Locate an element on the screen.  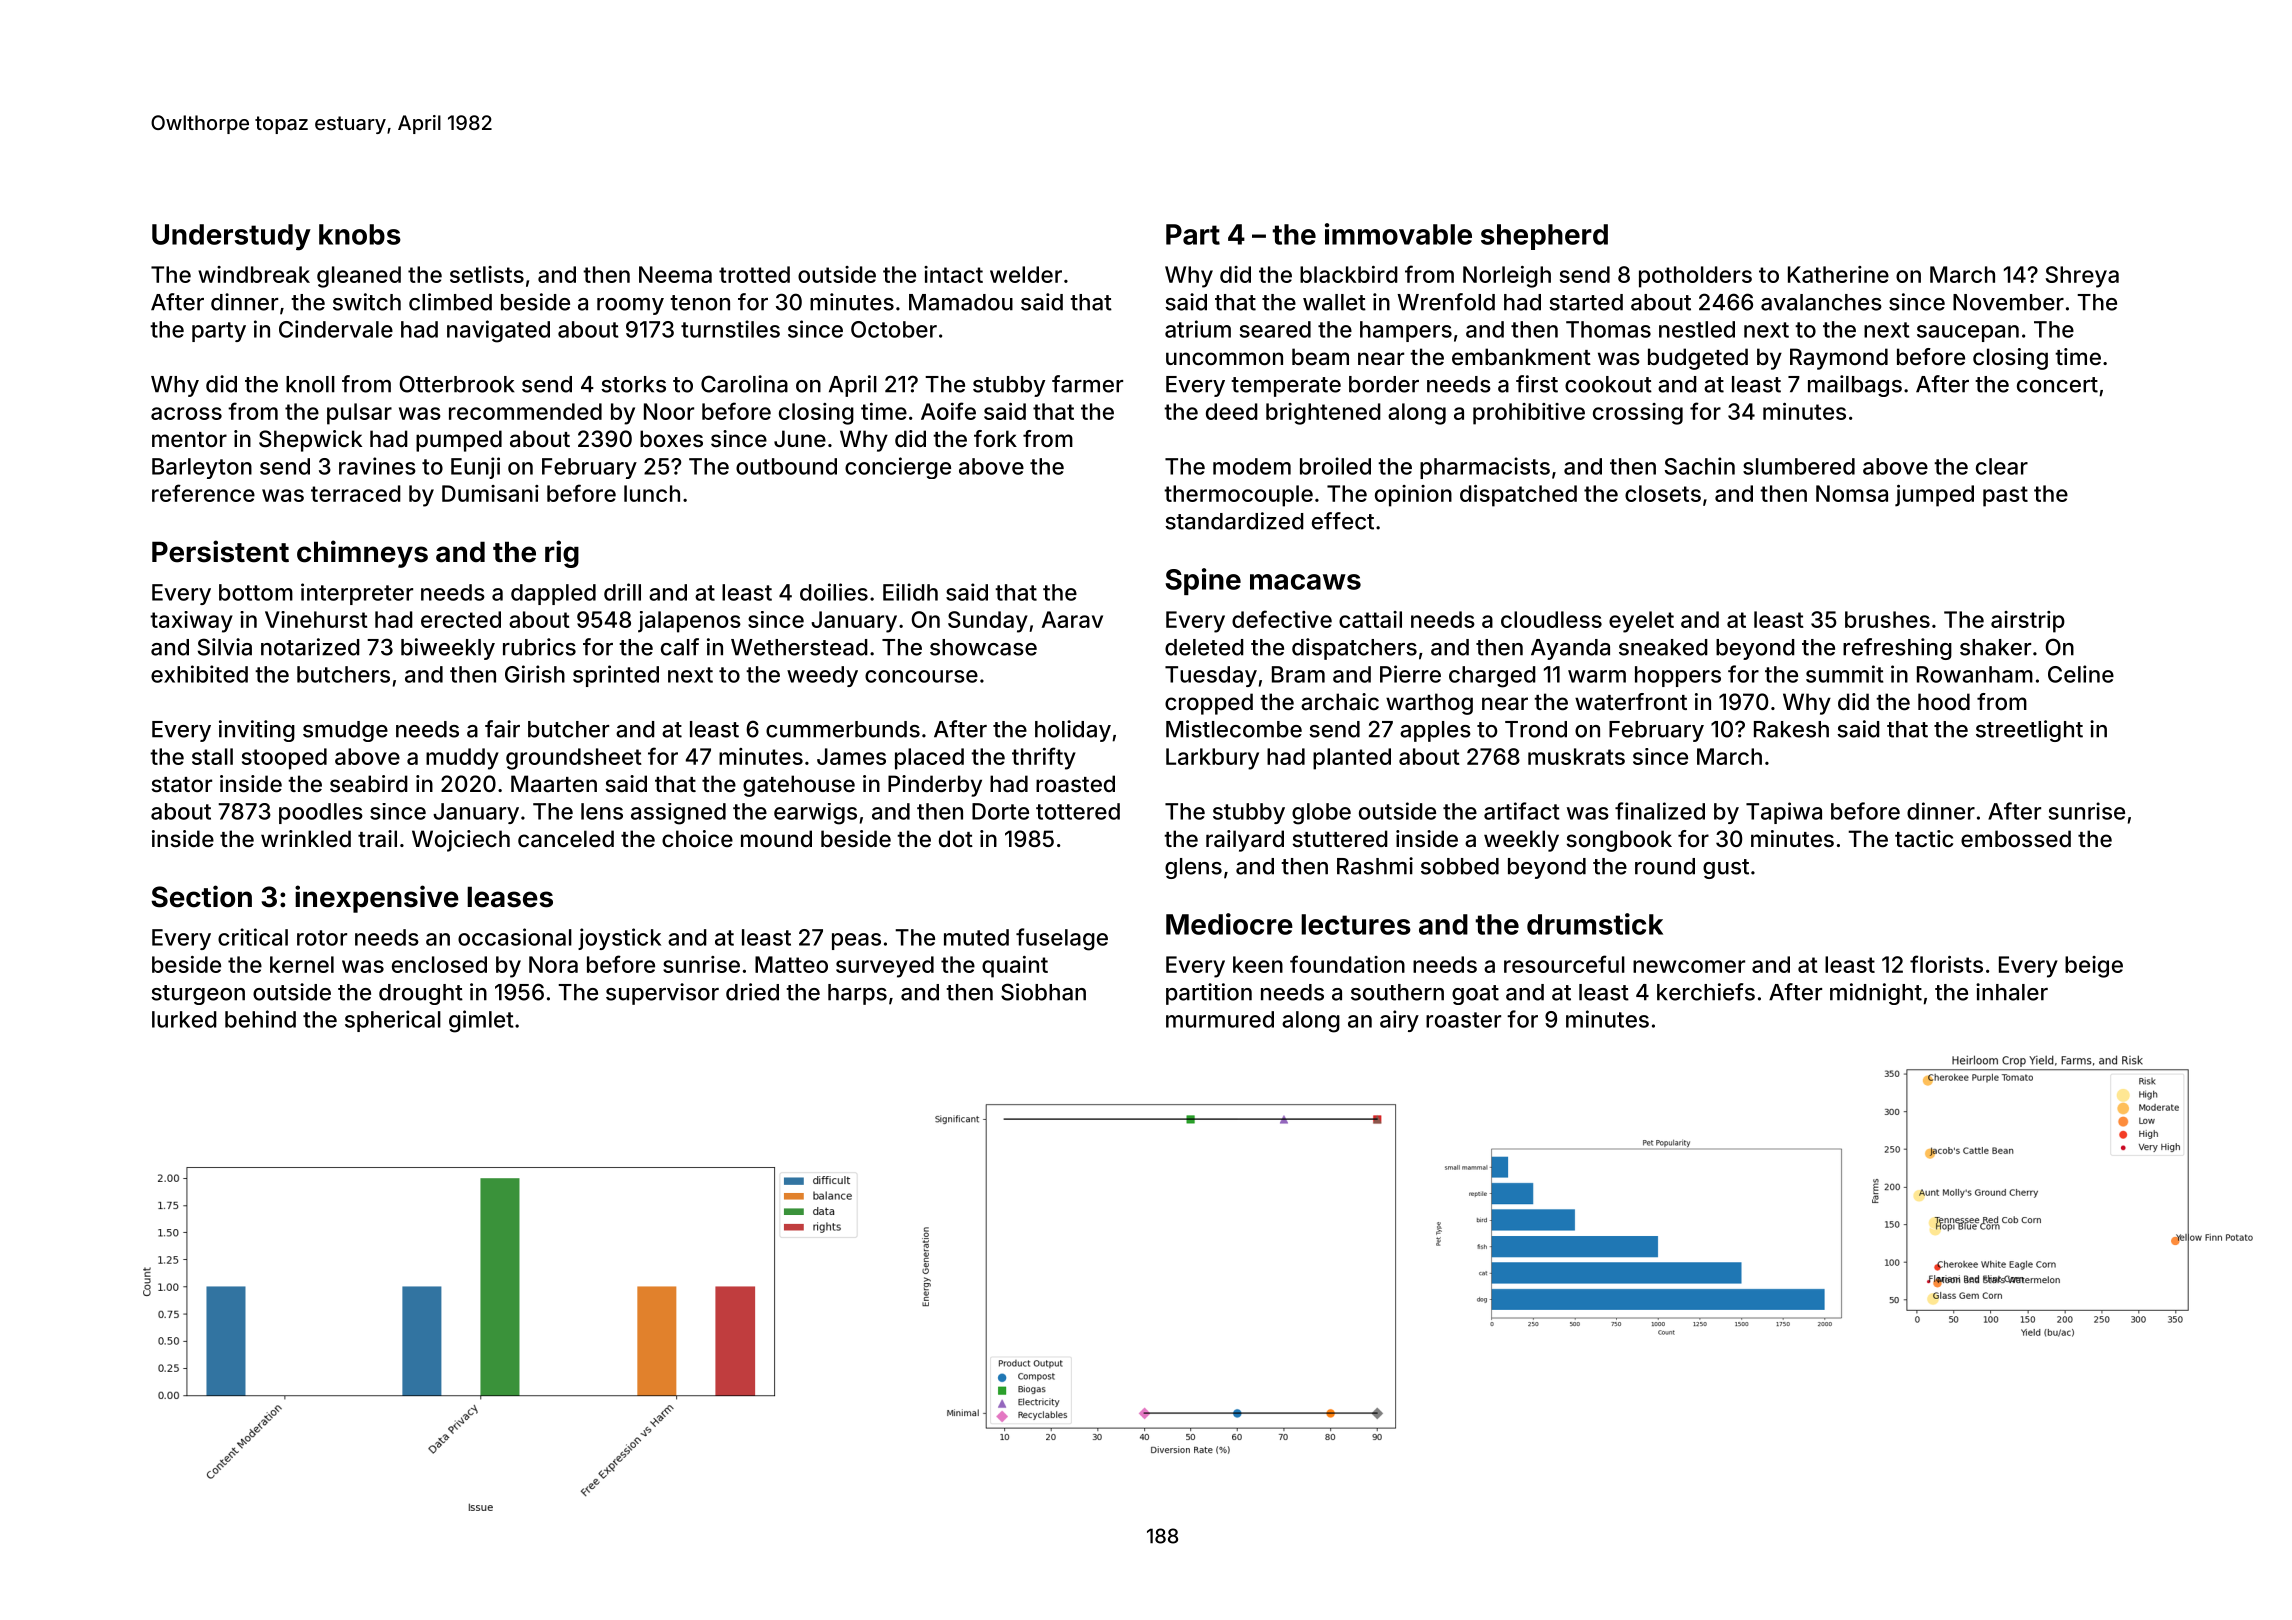
Understudy is located at coordinates (231, 237).
